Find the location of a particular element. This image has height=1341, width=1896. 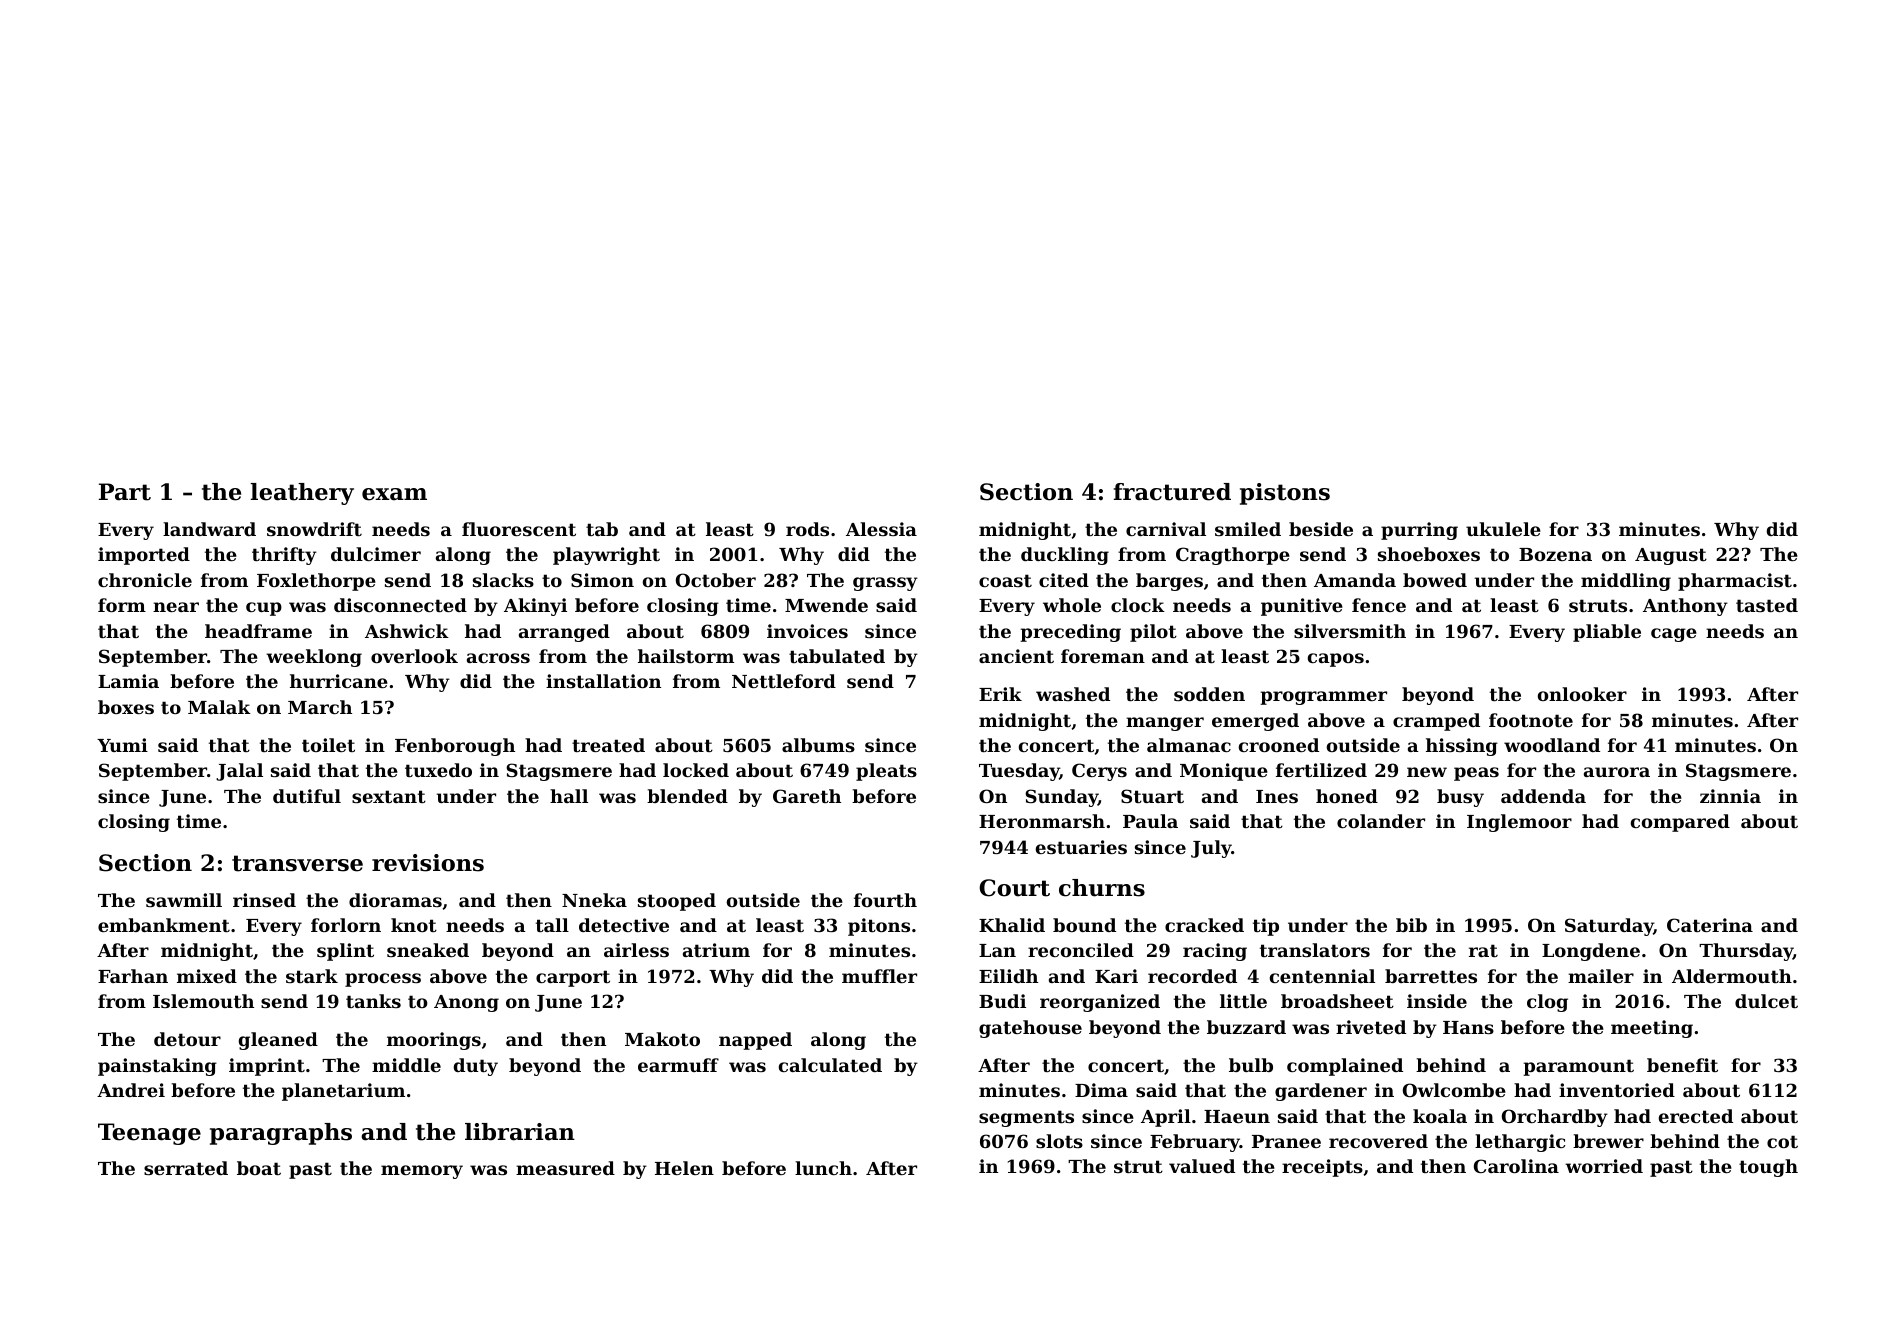

napped is located at coordinates (755, 1041).
